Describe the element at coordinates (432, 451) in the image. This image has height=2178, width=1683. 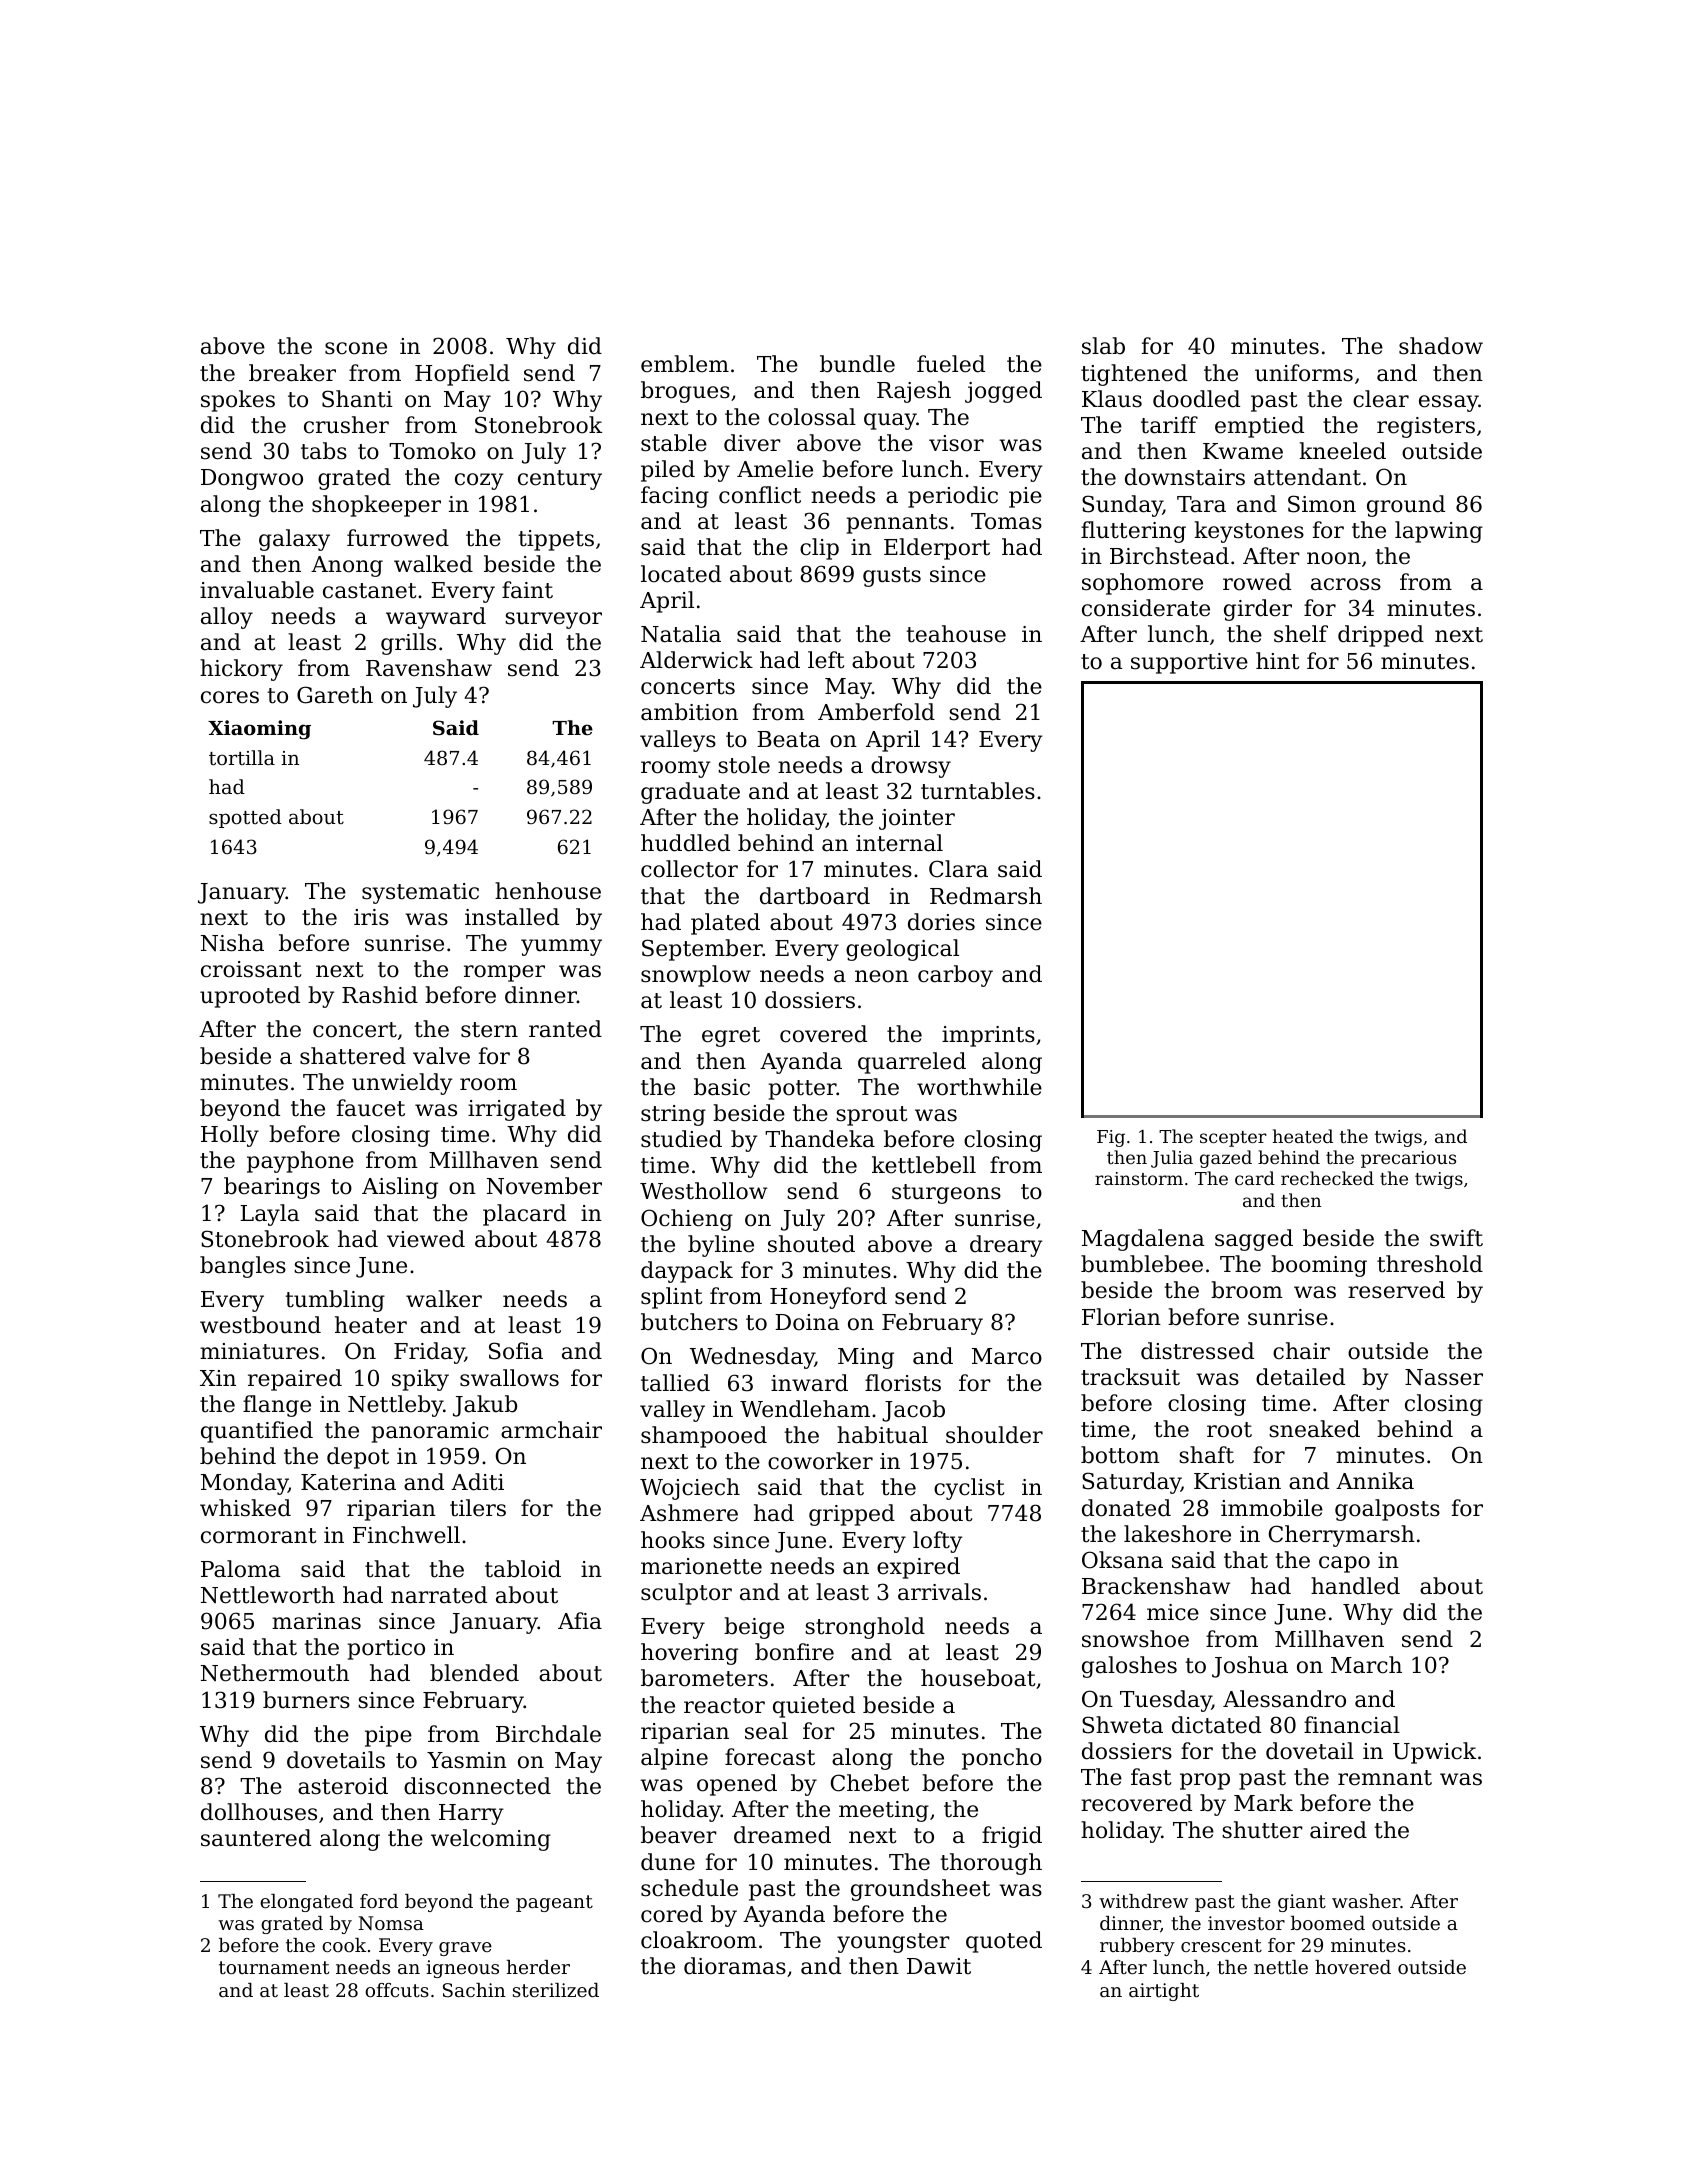
I see `Tomoko` at that location.
